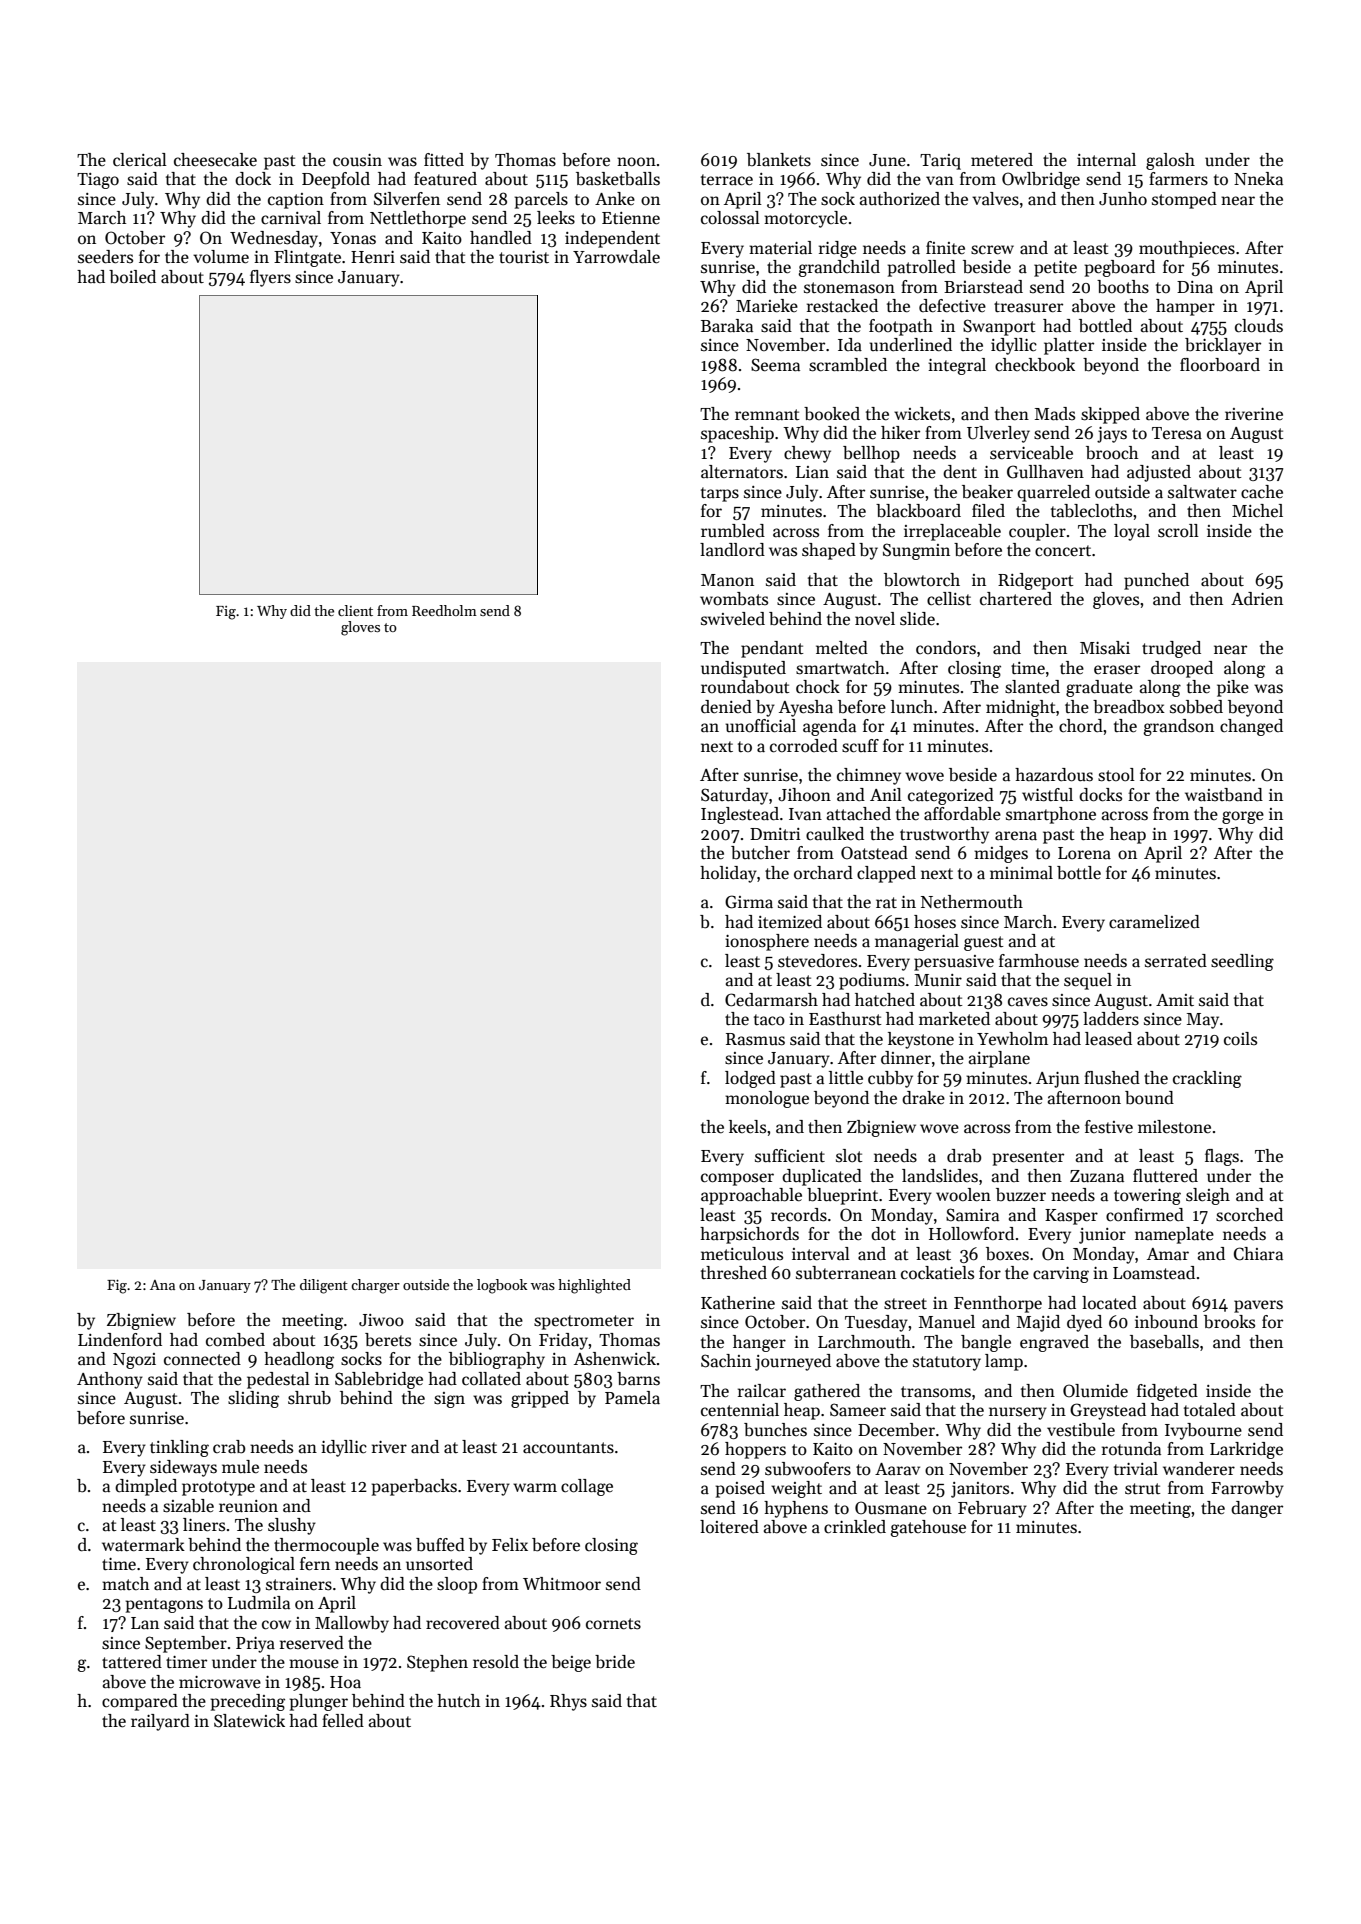 Image resolution: width=1361 pixels, height=1924 pixels. What do you see at coordinates (160, 1722) in the document?
I see `railyard` at bounding box center [160, 1722].
